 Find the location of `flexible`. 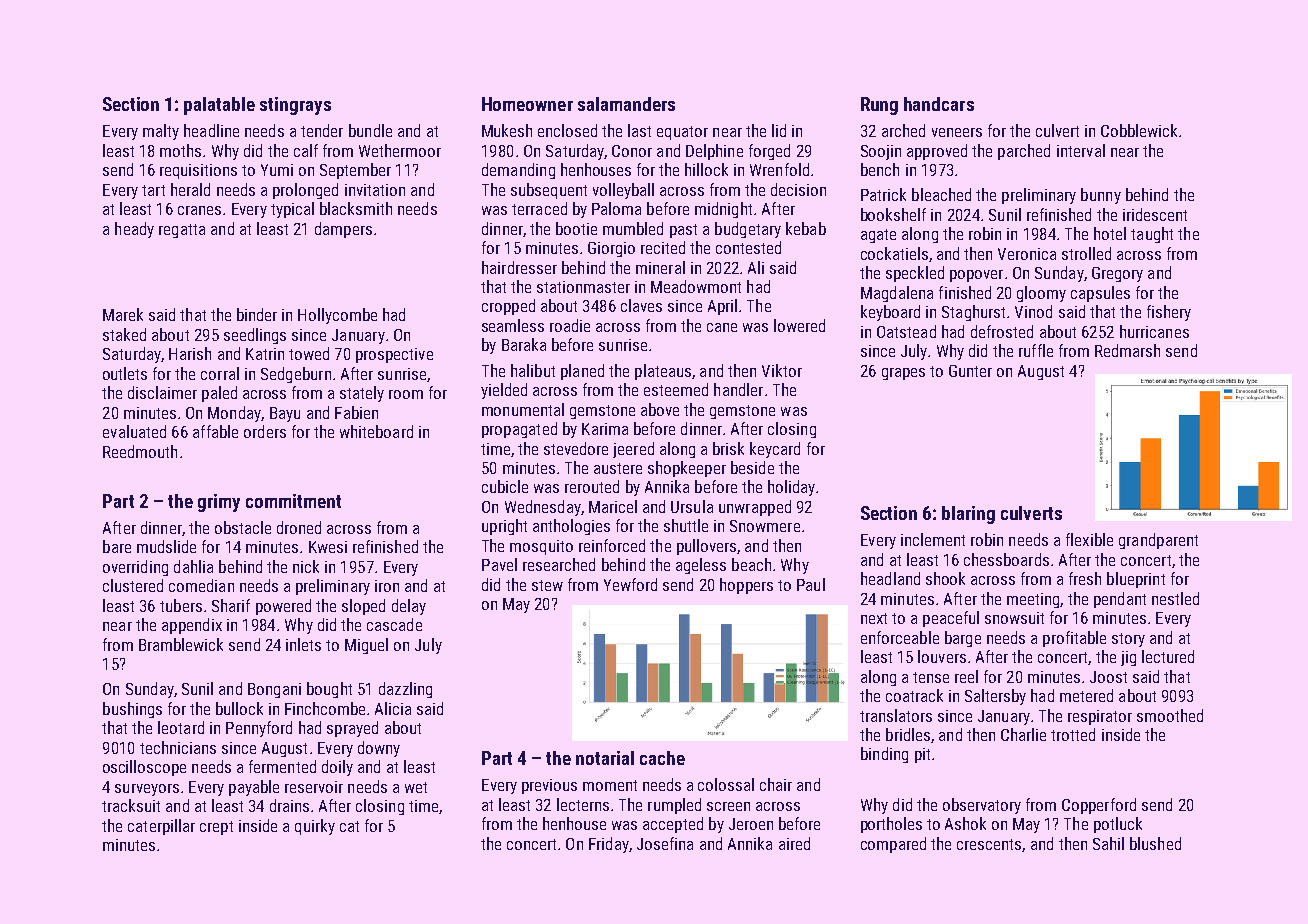

flexible is located at coordinates (1089, 539).
